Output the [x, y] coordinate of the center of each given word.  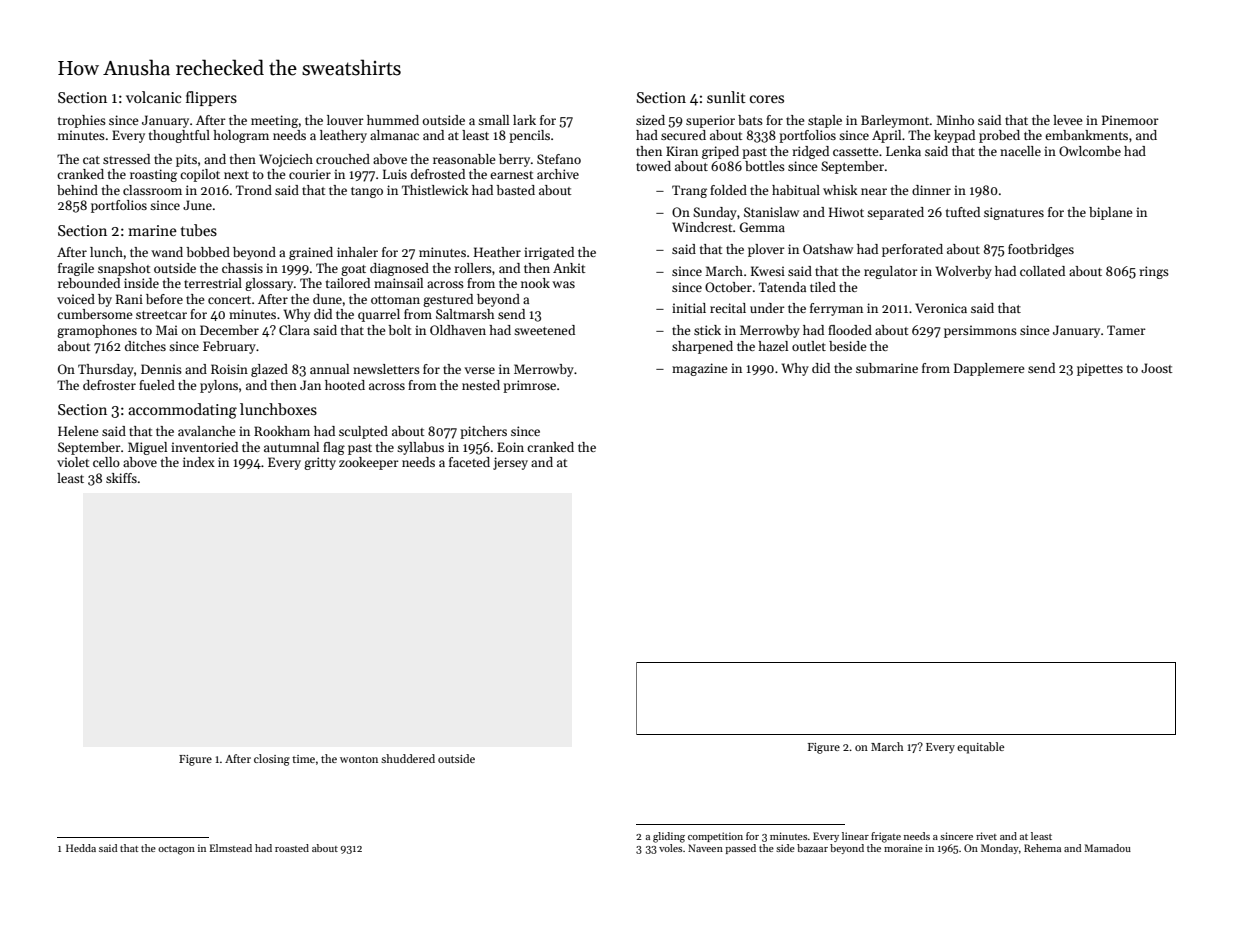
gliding [669, 837]
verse [480, 370]
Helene [78, 431]
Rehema [1042, 848]
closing [272, 760]
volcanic [154, 97]
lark [524, 120]
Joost [1157, 368]
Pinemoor [1130, 120]
